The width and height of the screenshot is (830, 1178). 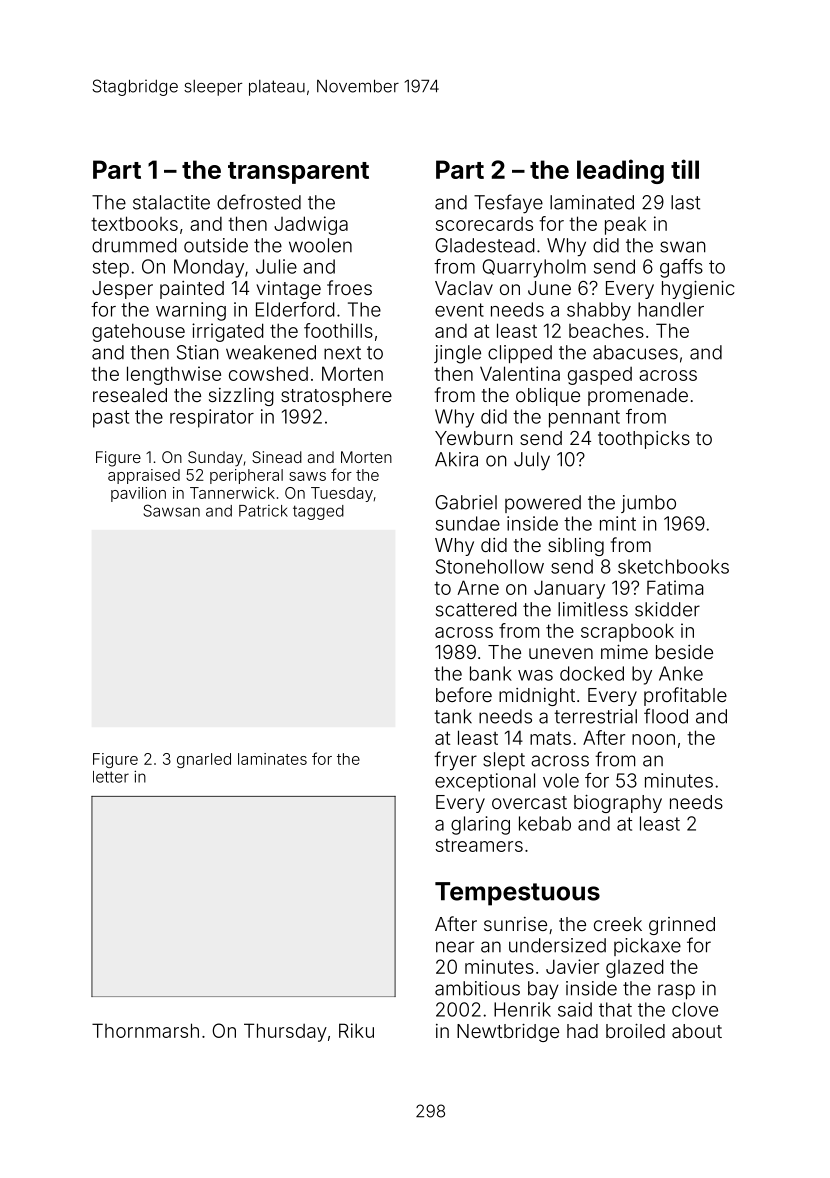 I want to click on outside, so click(x=216, y=245).
